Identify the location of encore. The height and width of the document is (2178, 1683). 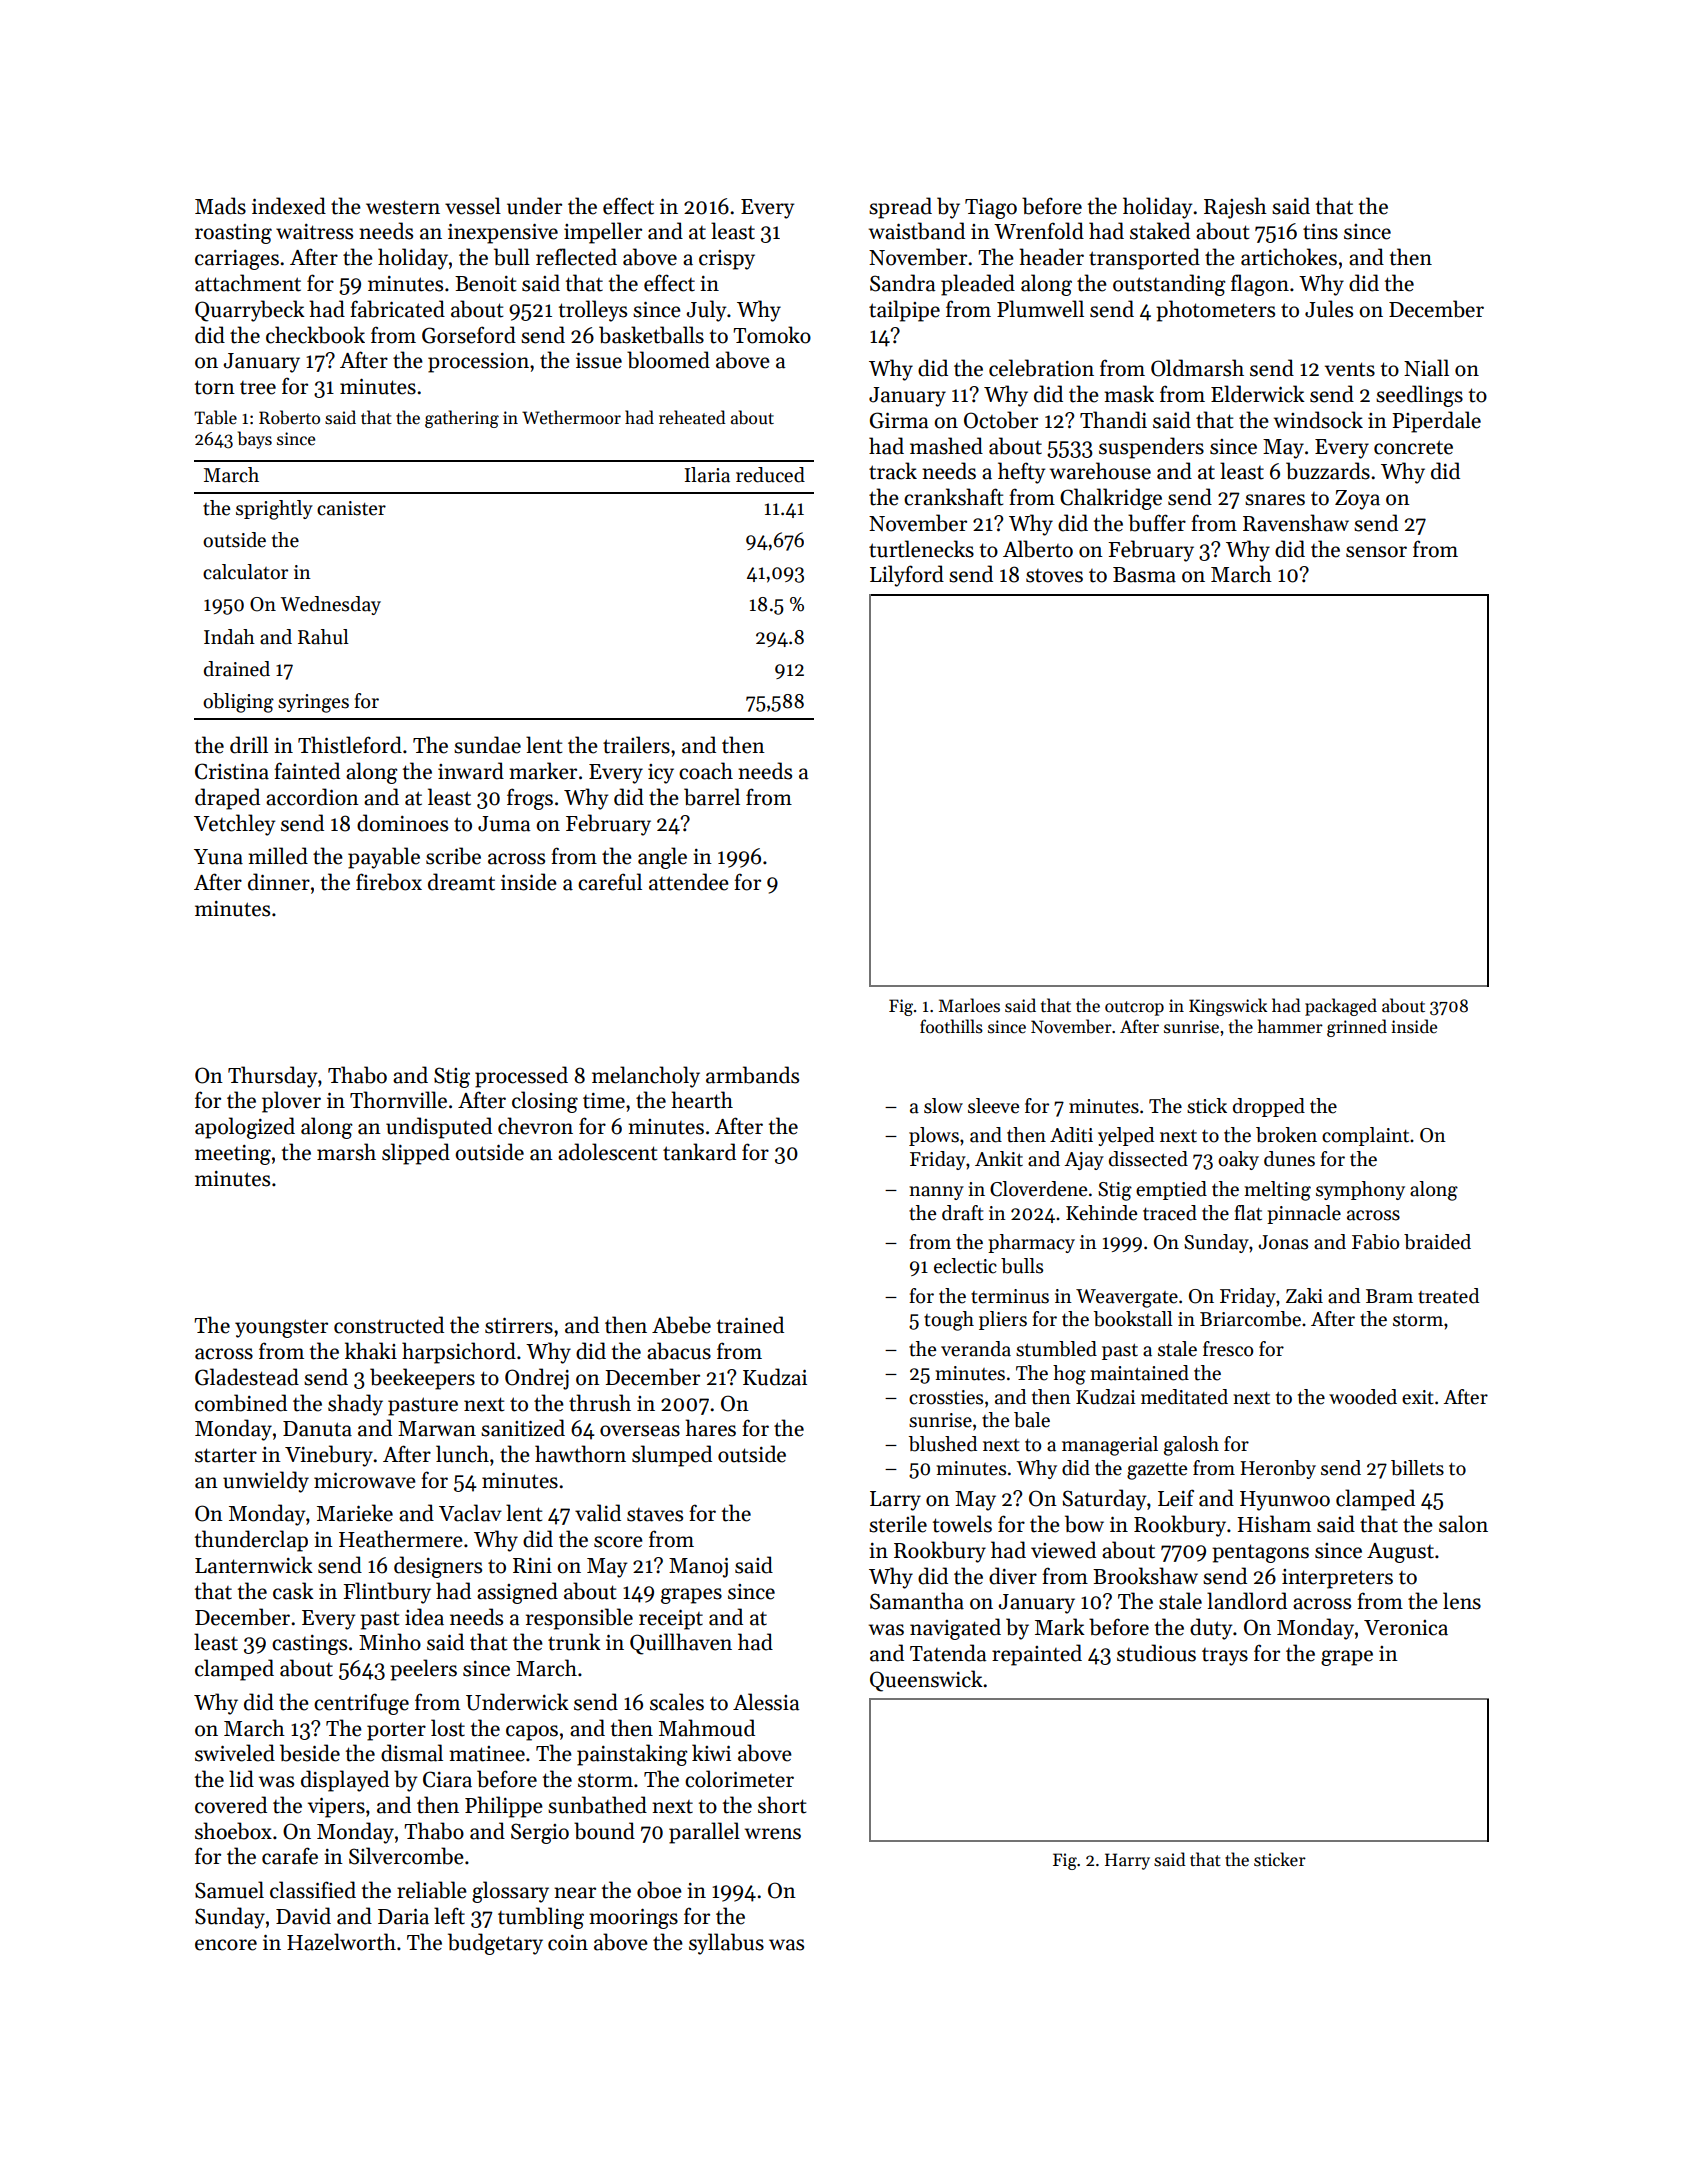
(226, 1945).
